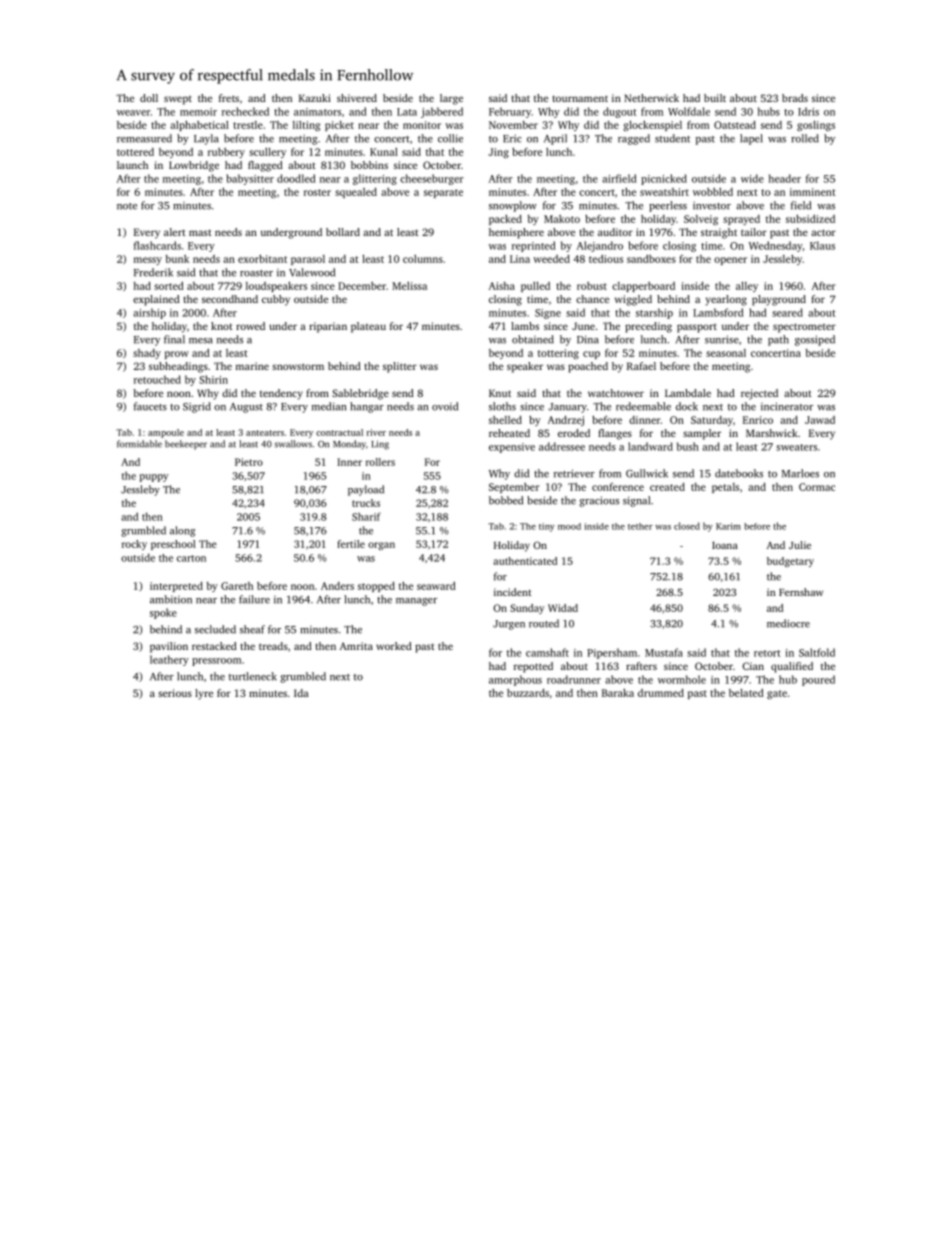 Image resolution: width=952 pixels, height=1233 pixels. What do you see at coordinates (199, 126) in the screenshot?
I see `alphabetical` at bounding box center [199, 126].
